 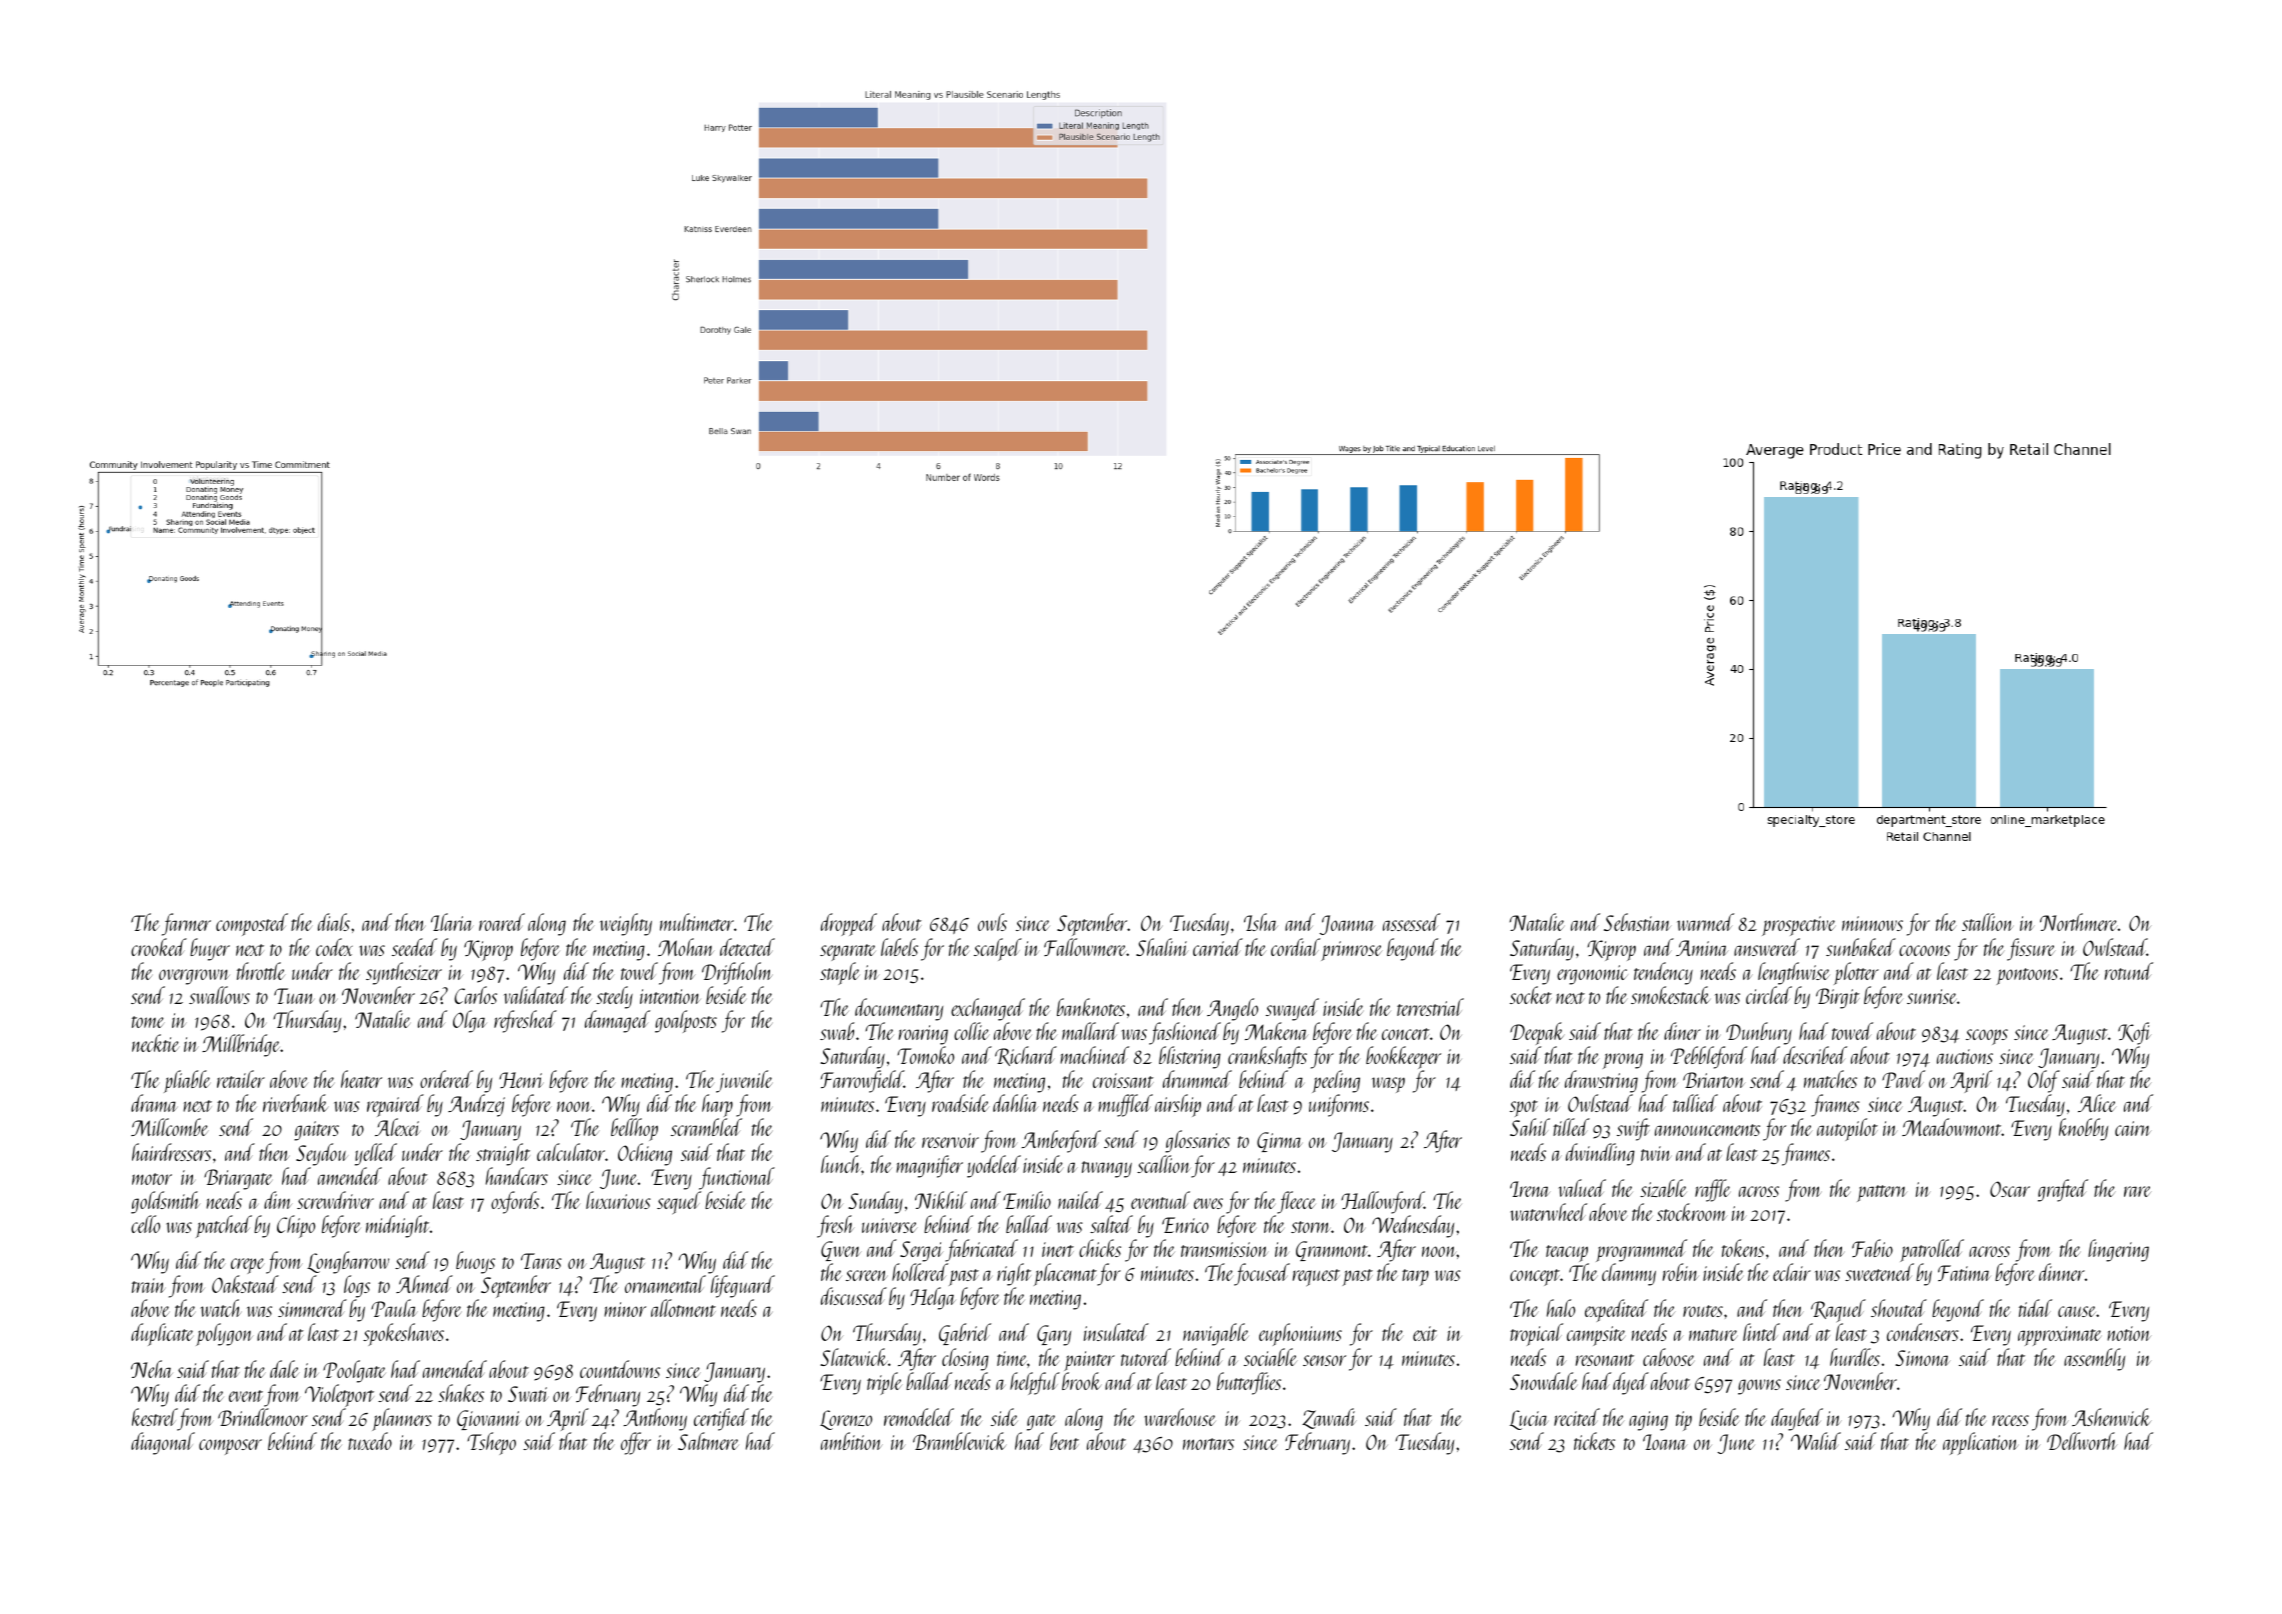 What do you see at coordinates (403, 1334) in the screenshot?
I see `spokeshaves` at bounding box center [403, 1334].
